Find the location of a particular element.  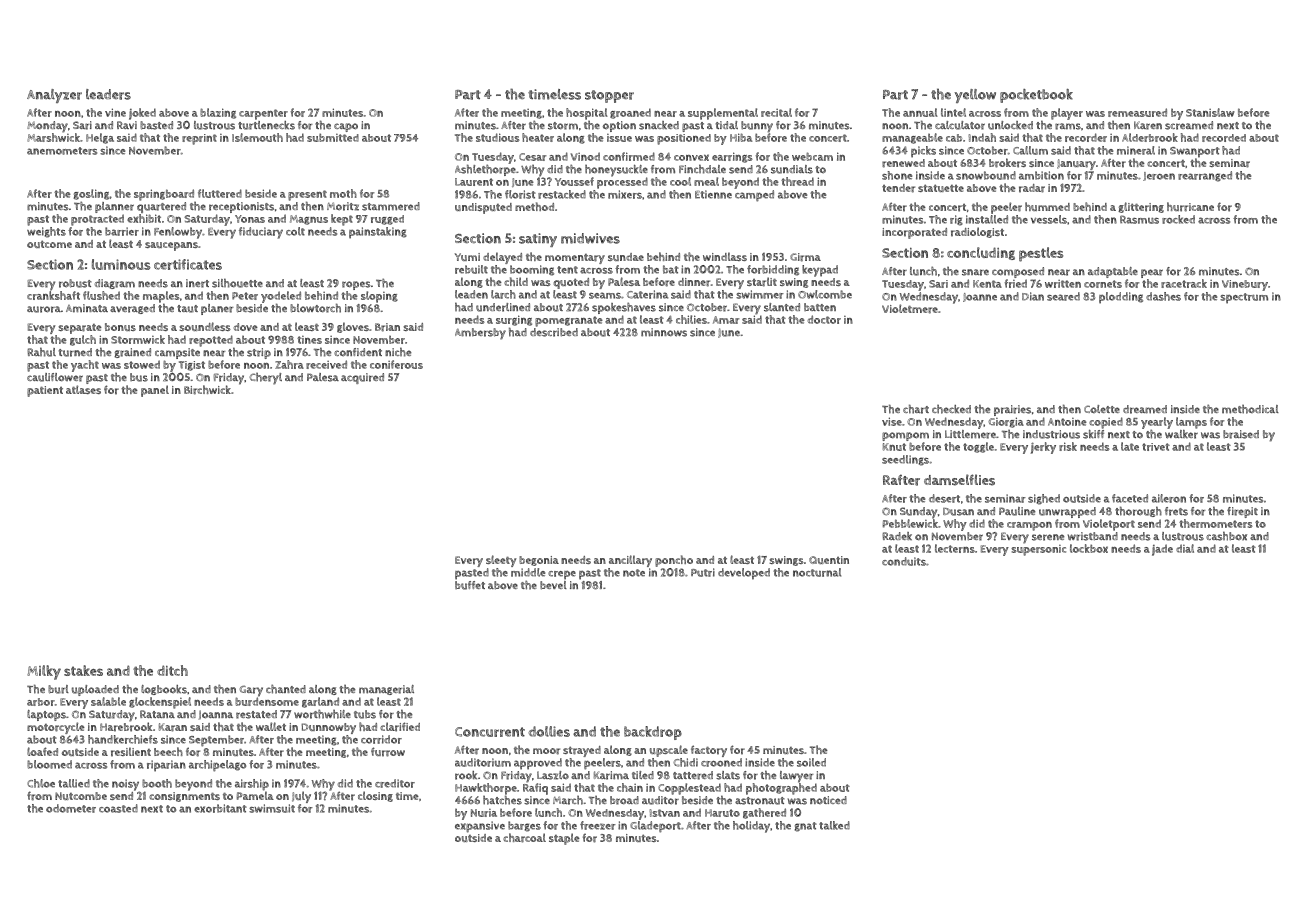

odometer is located at coordinates (71, 808).
